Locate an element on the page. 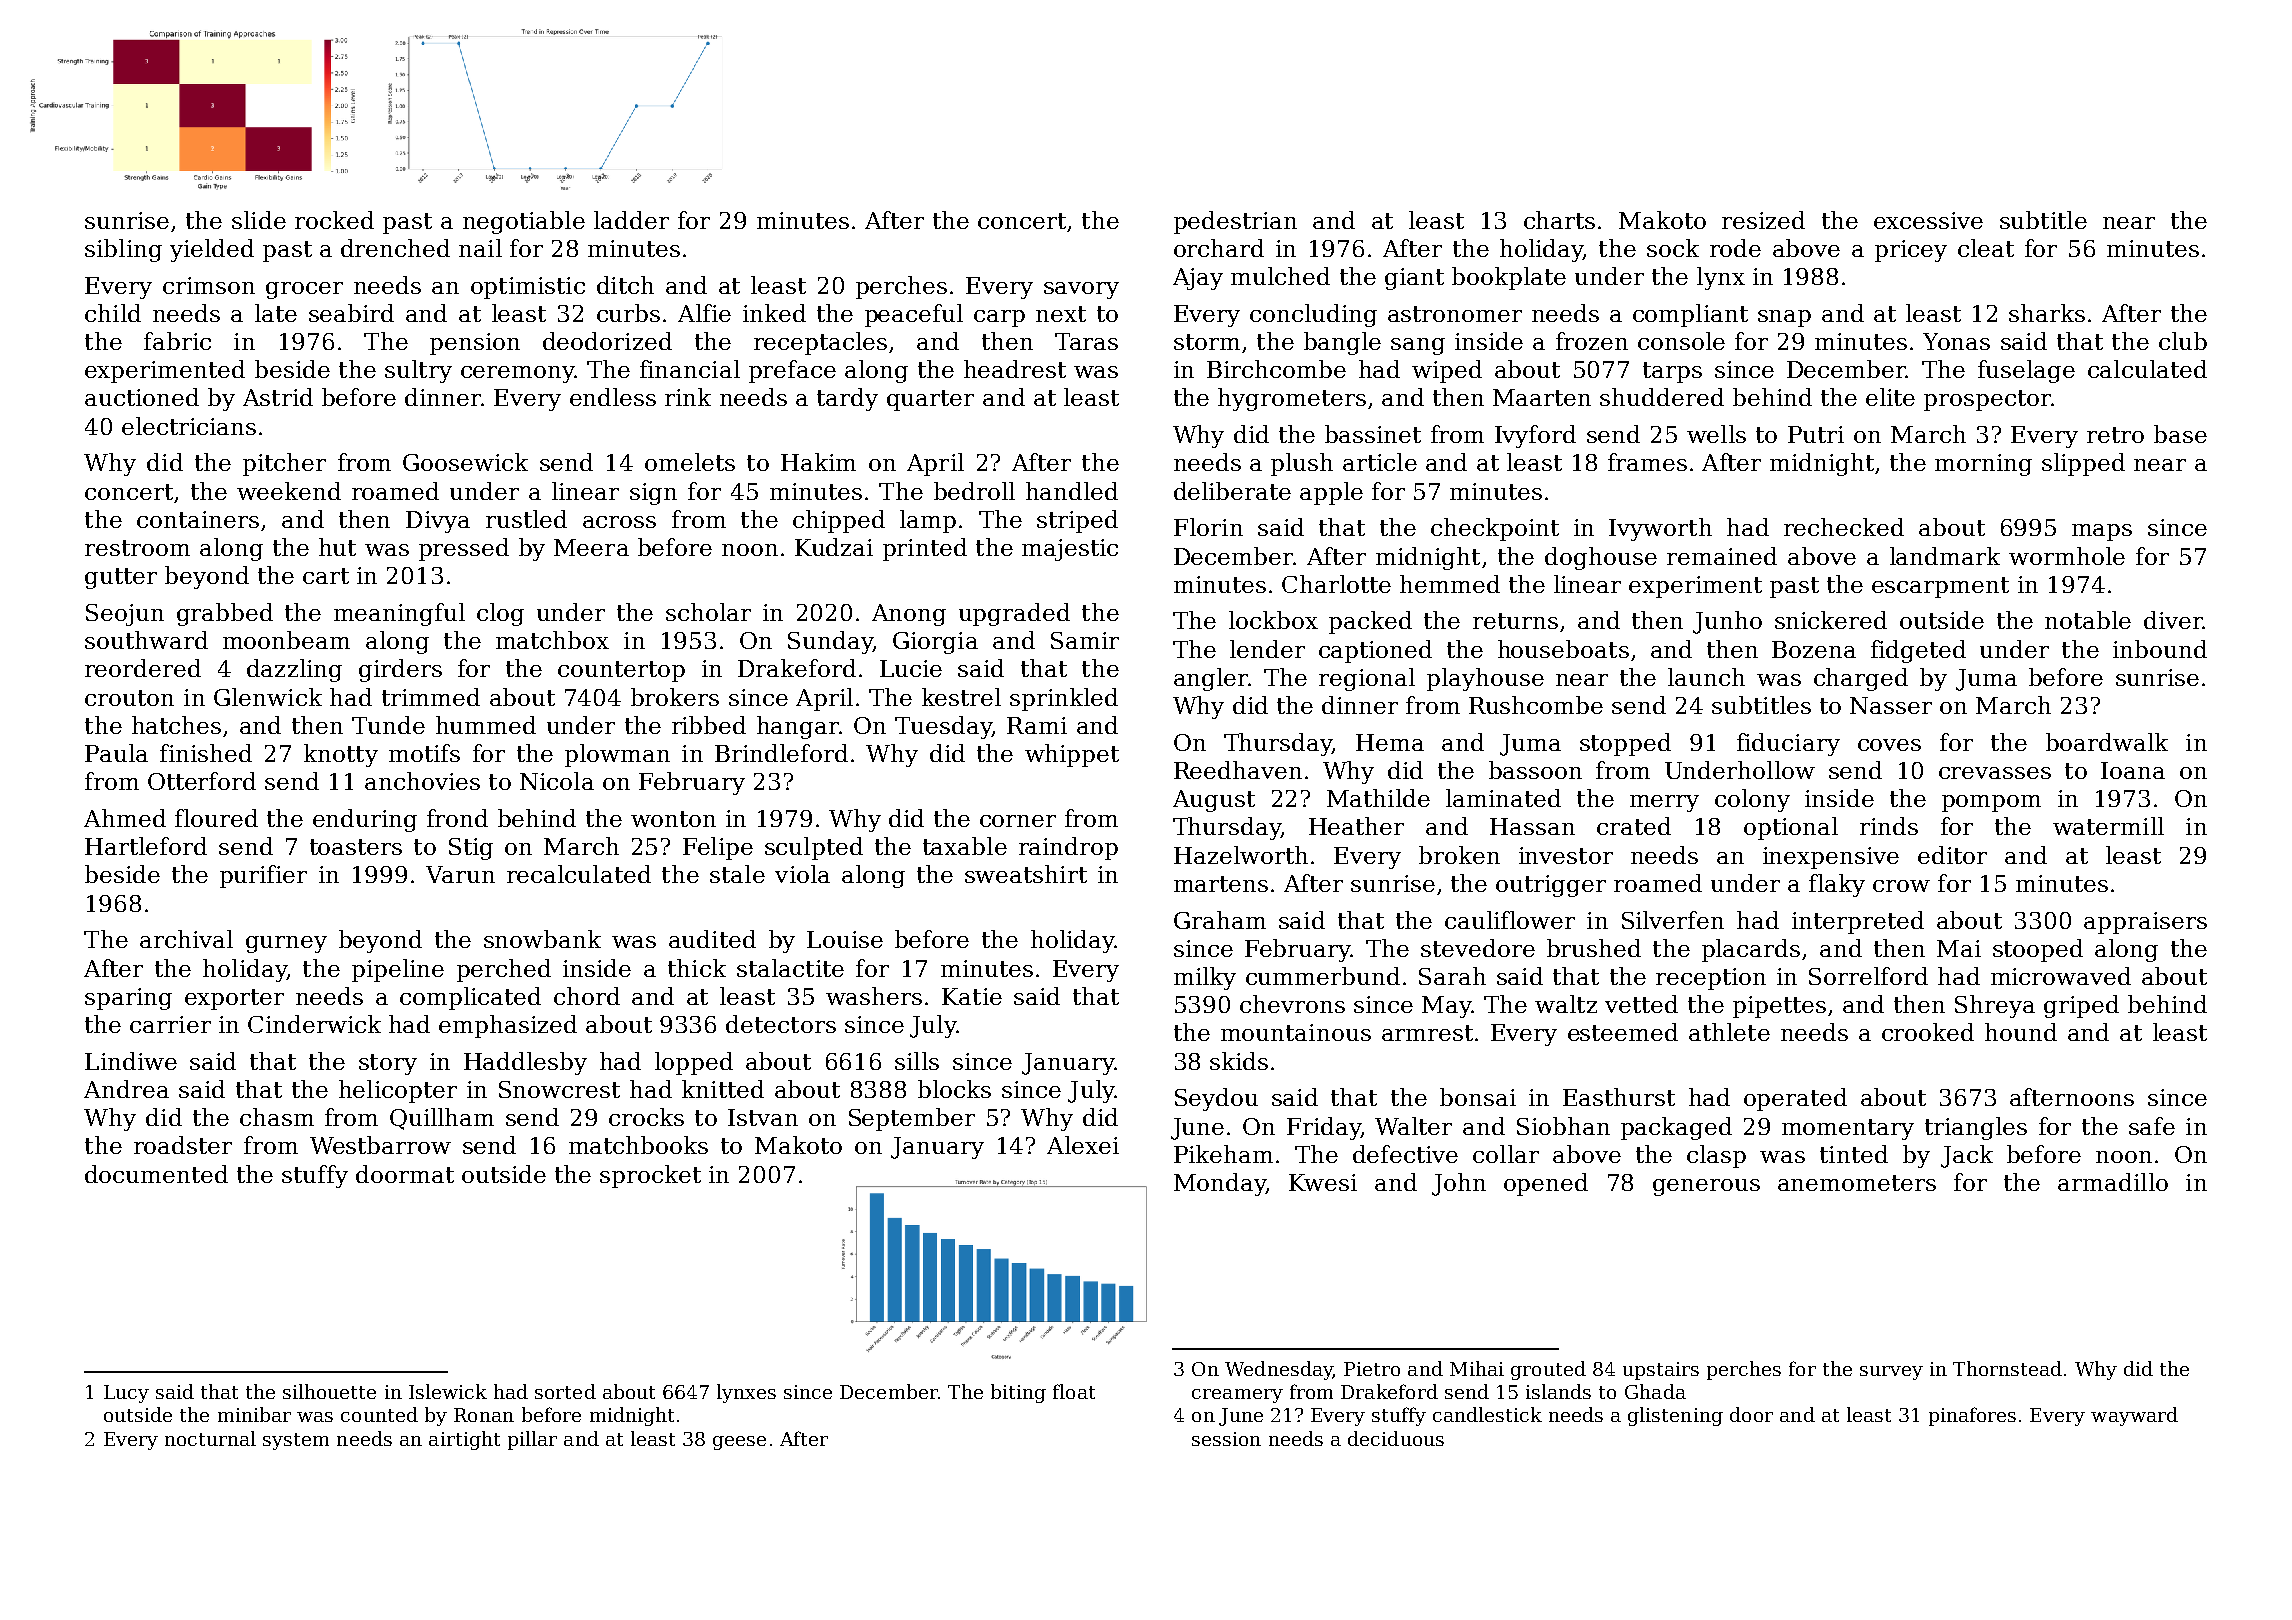  corner is located at coordinates (1018, 821).
